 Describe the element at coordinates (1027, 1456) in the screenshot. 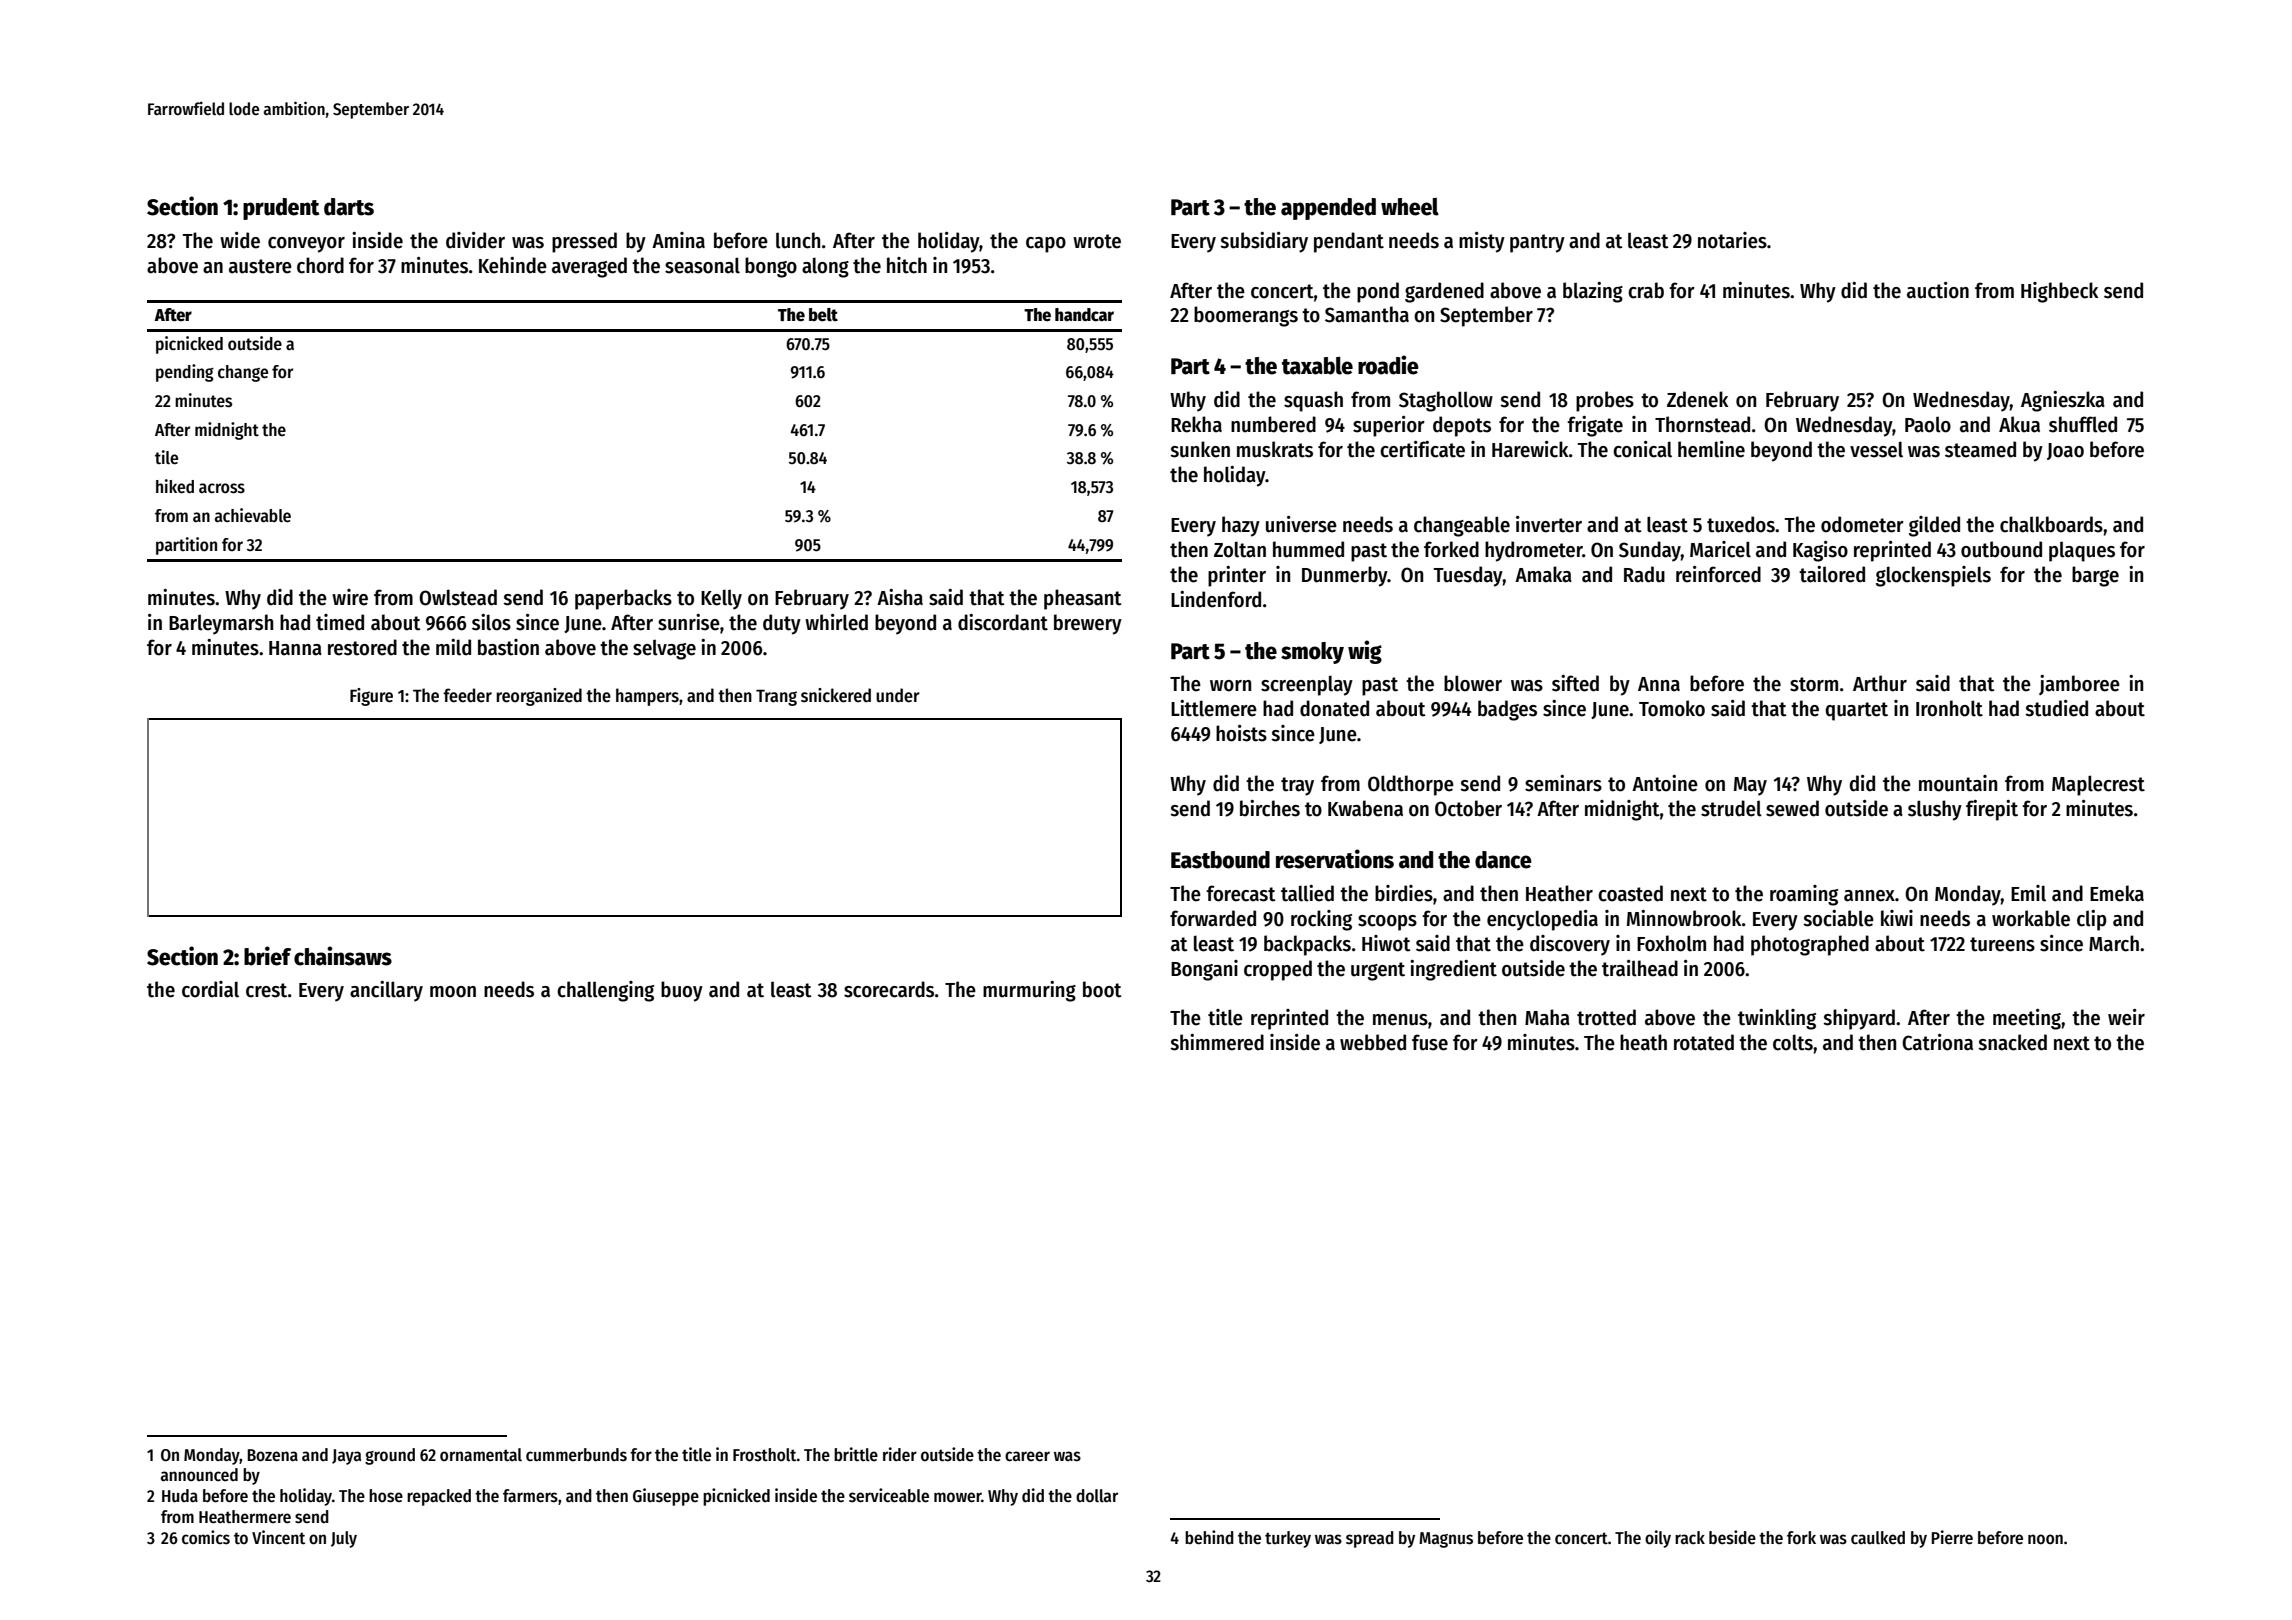

I see `career` at that location.
